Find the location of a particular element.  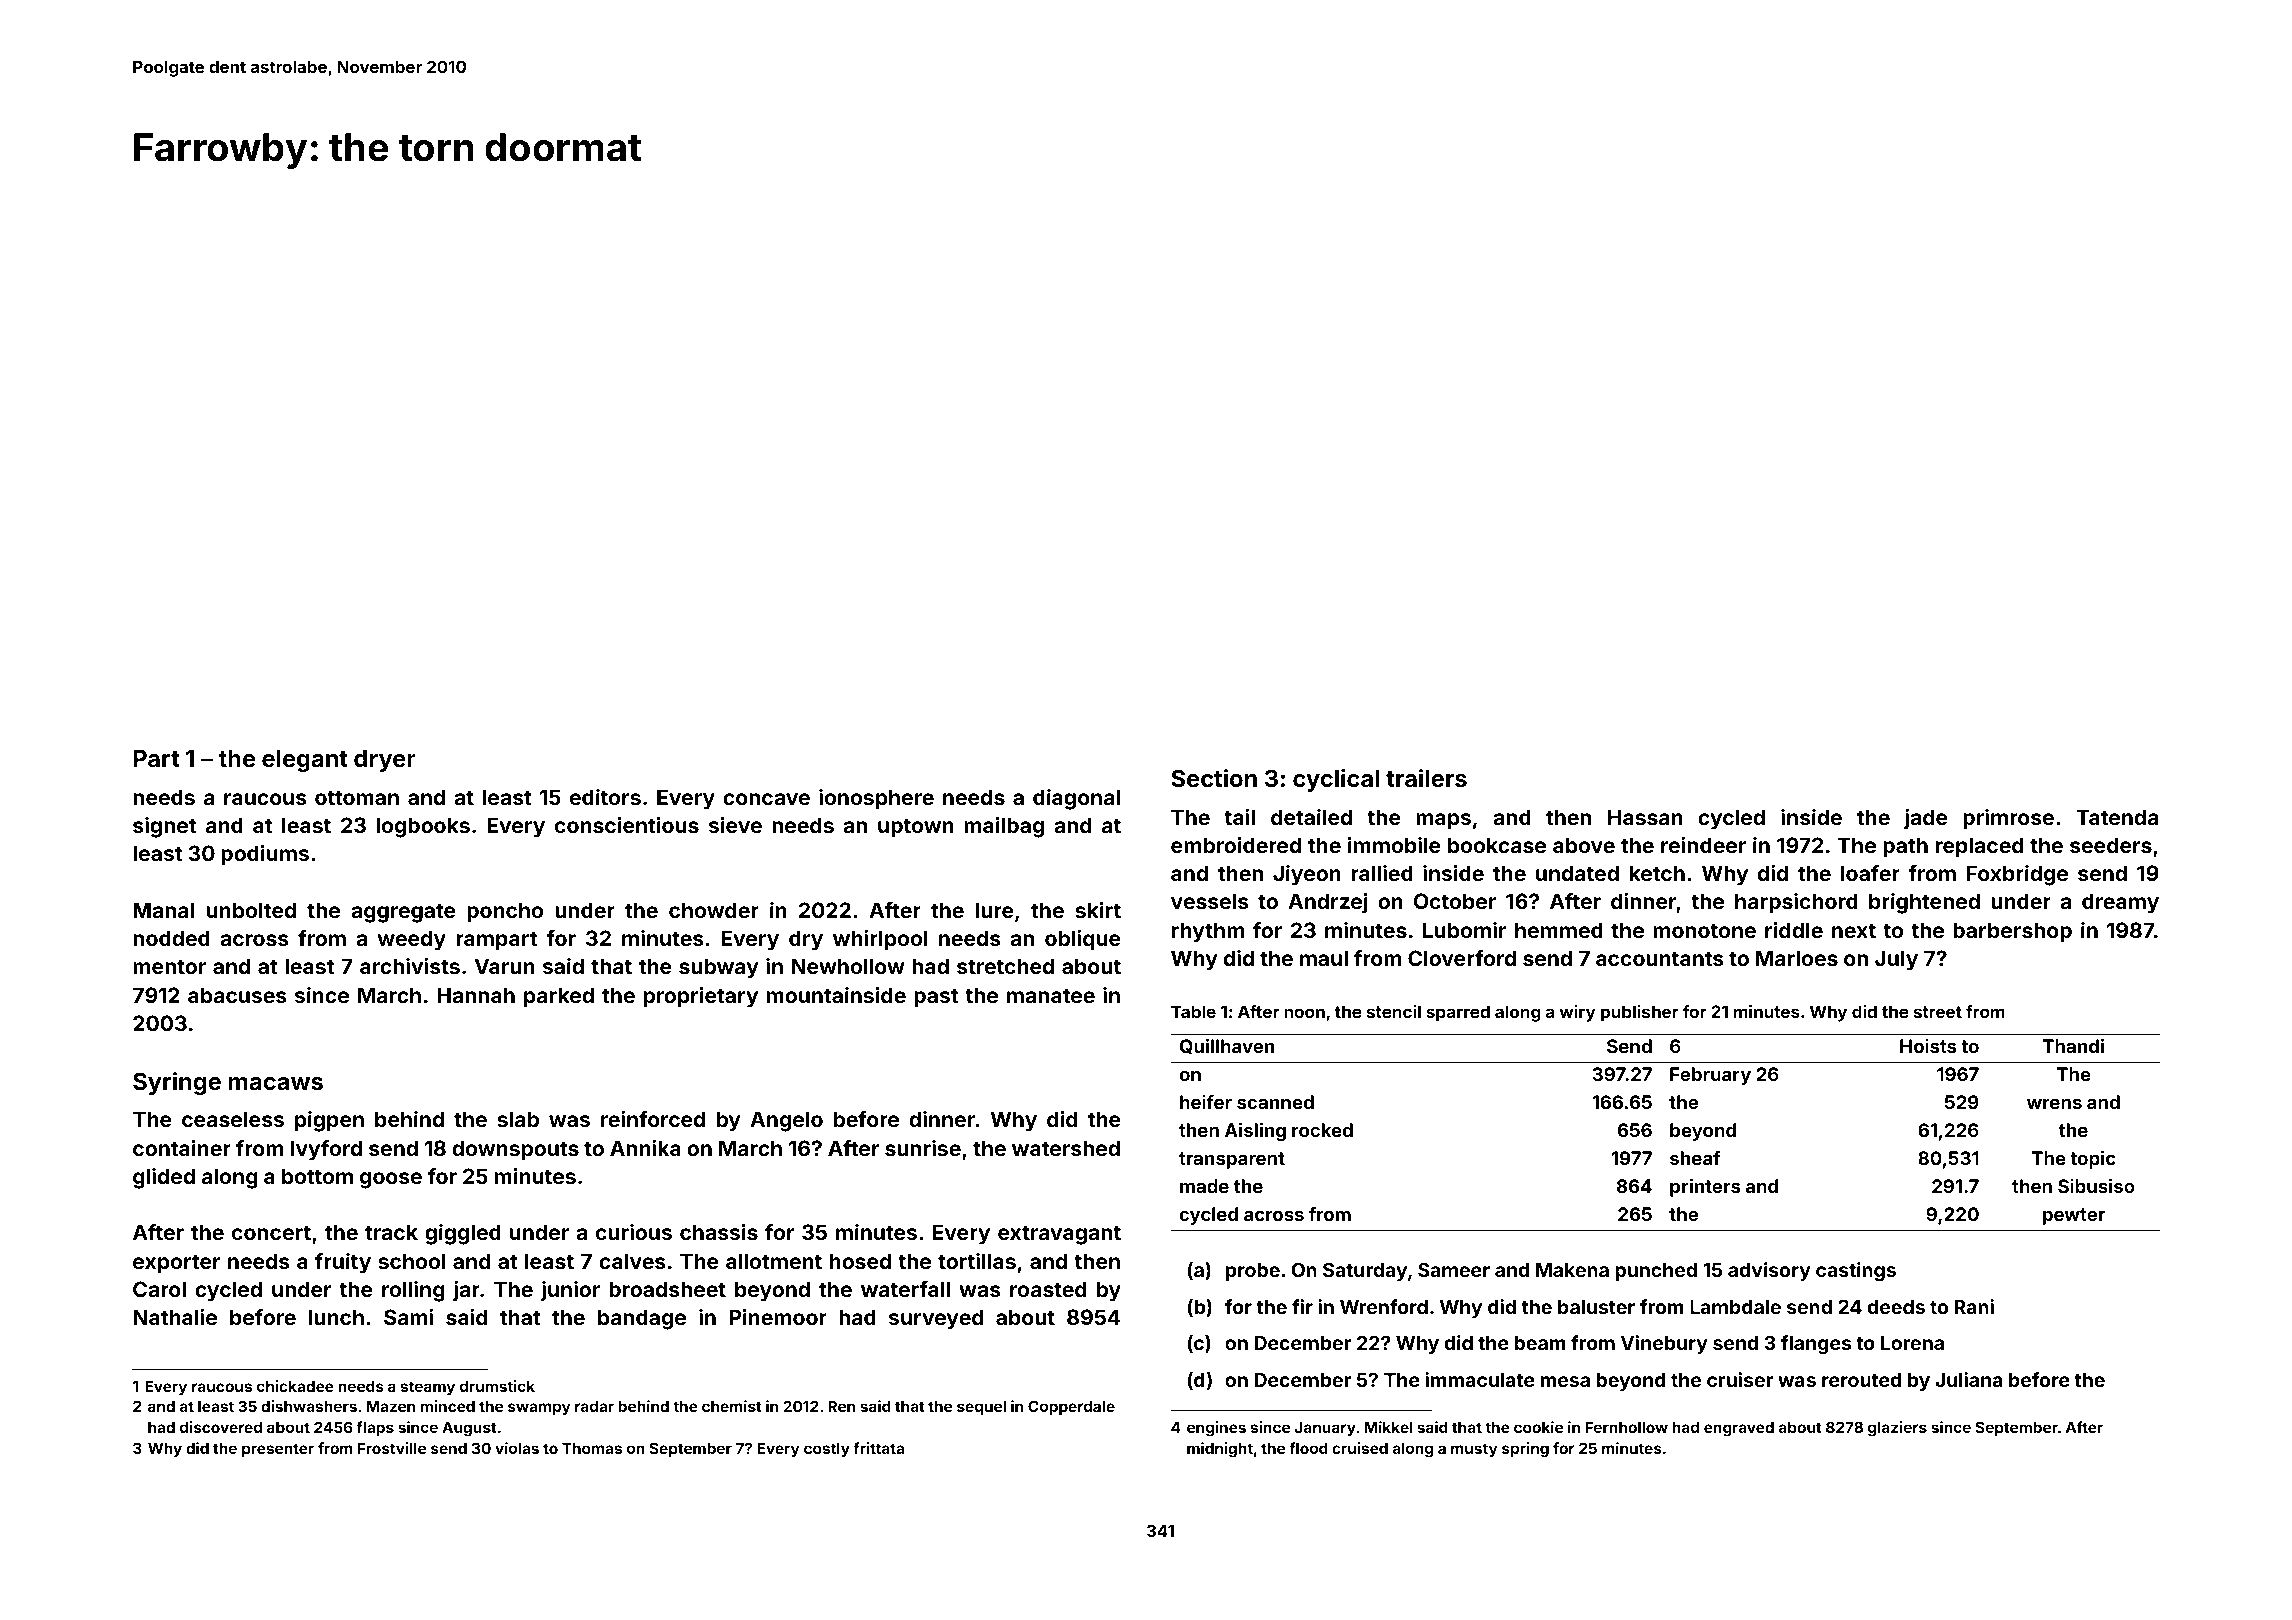

container is located at coordinates (182, 1148).
